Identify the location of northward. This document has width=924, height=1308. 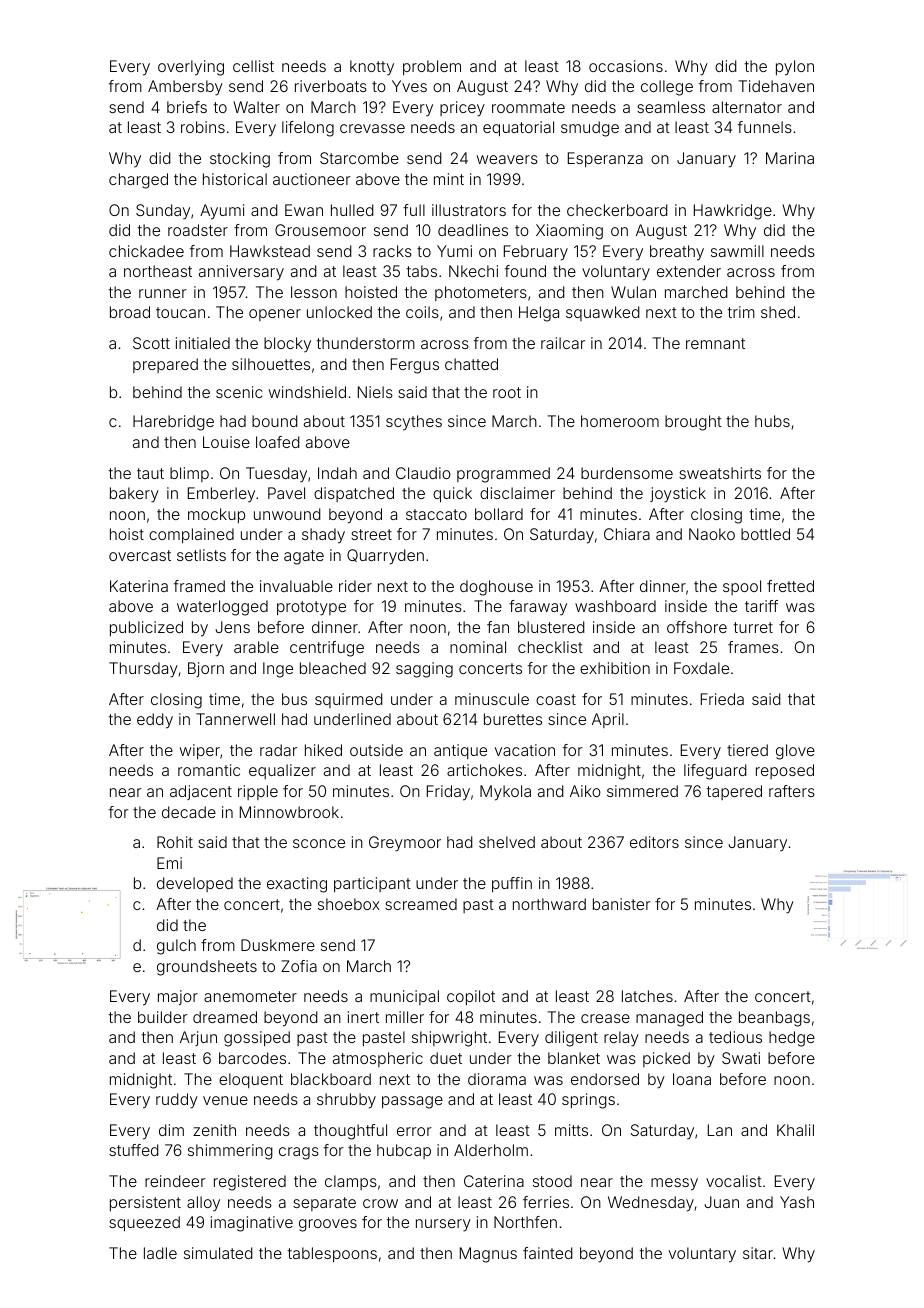
(549, 904).
